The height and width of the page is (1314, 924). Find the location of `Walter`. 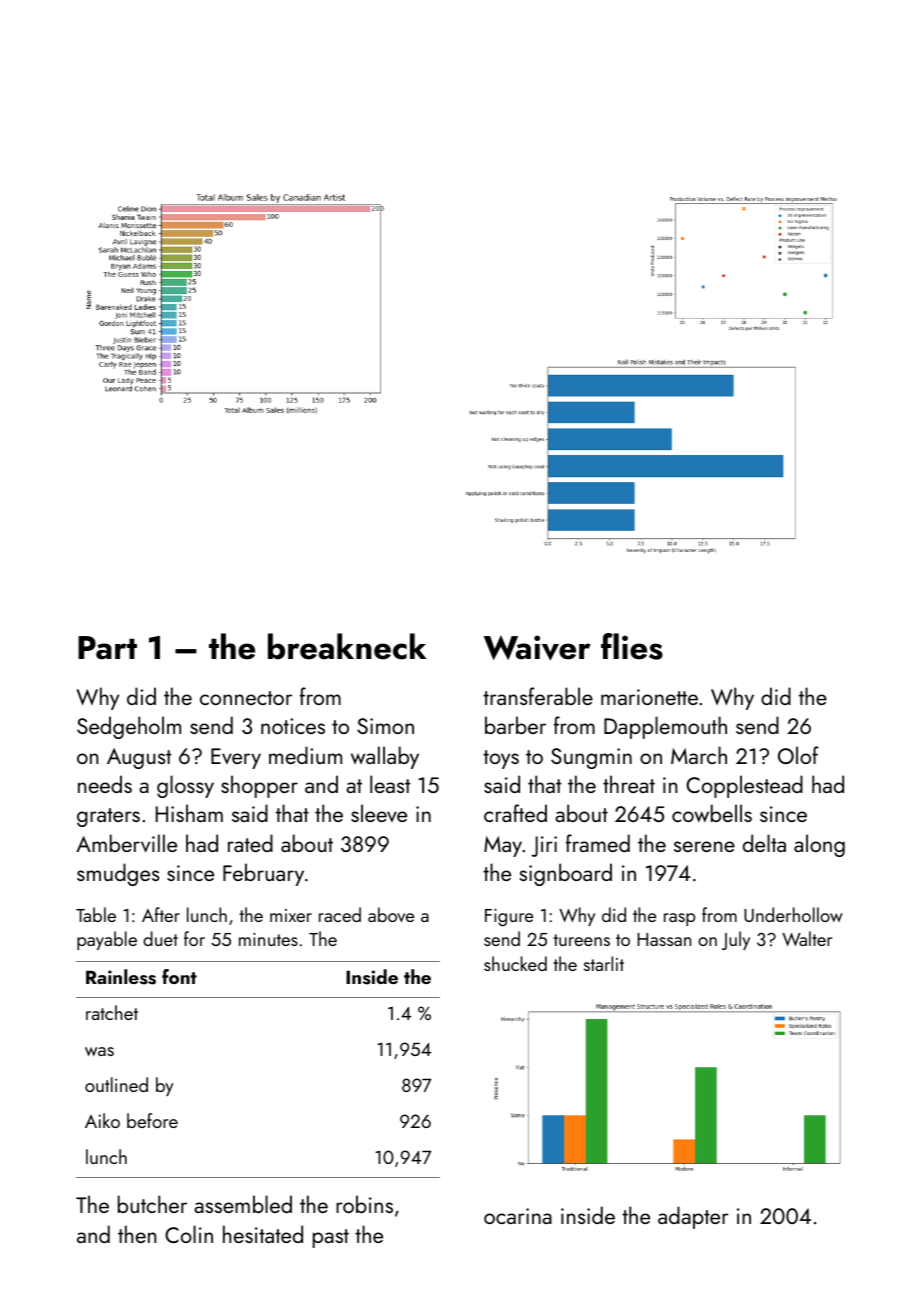

Walter is located at coordinates (807, 938).
